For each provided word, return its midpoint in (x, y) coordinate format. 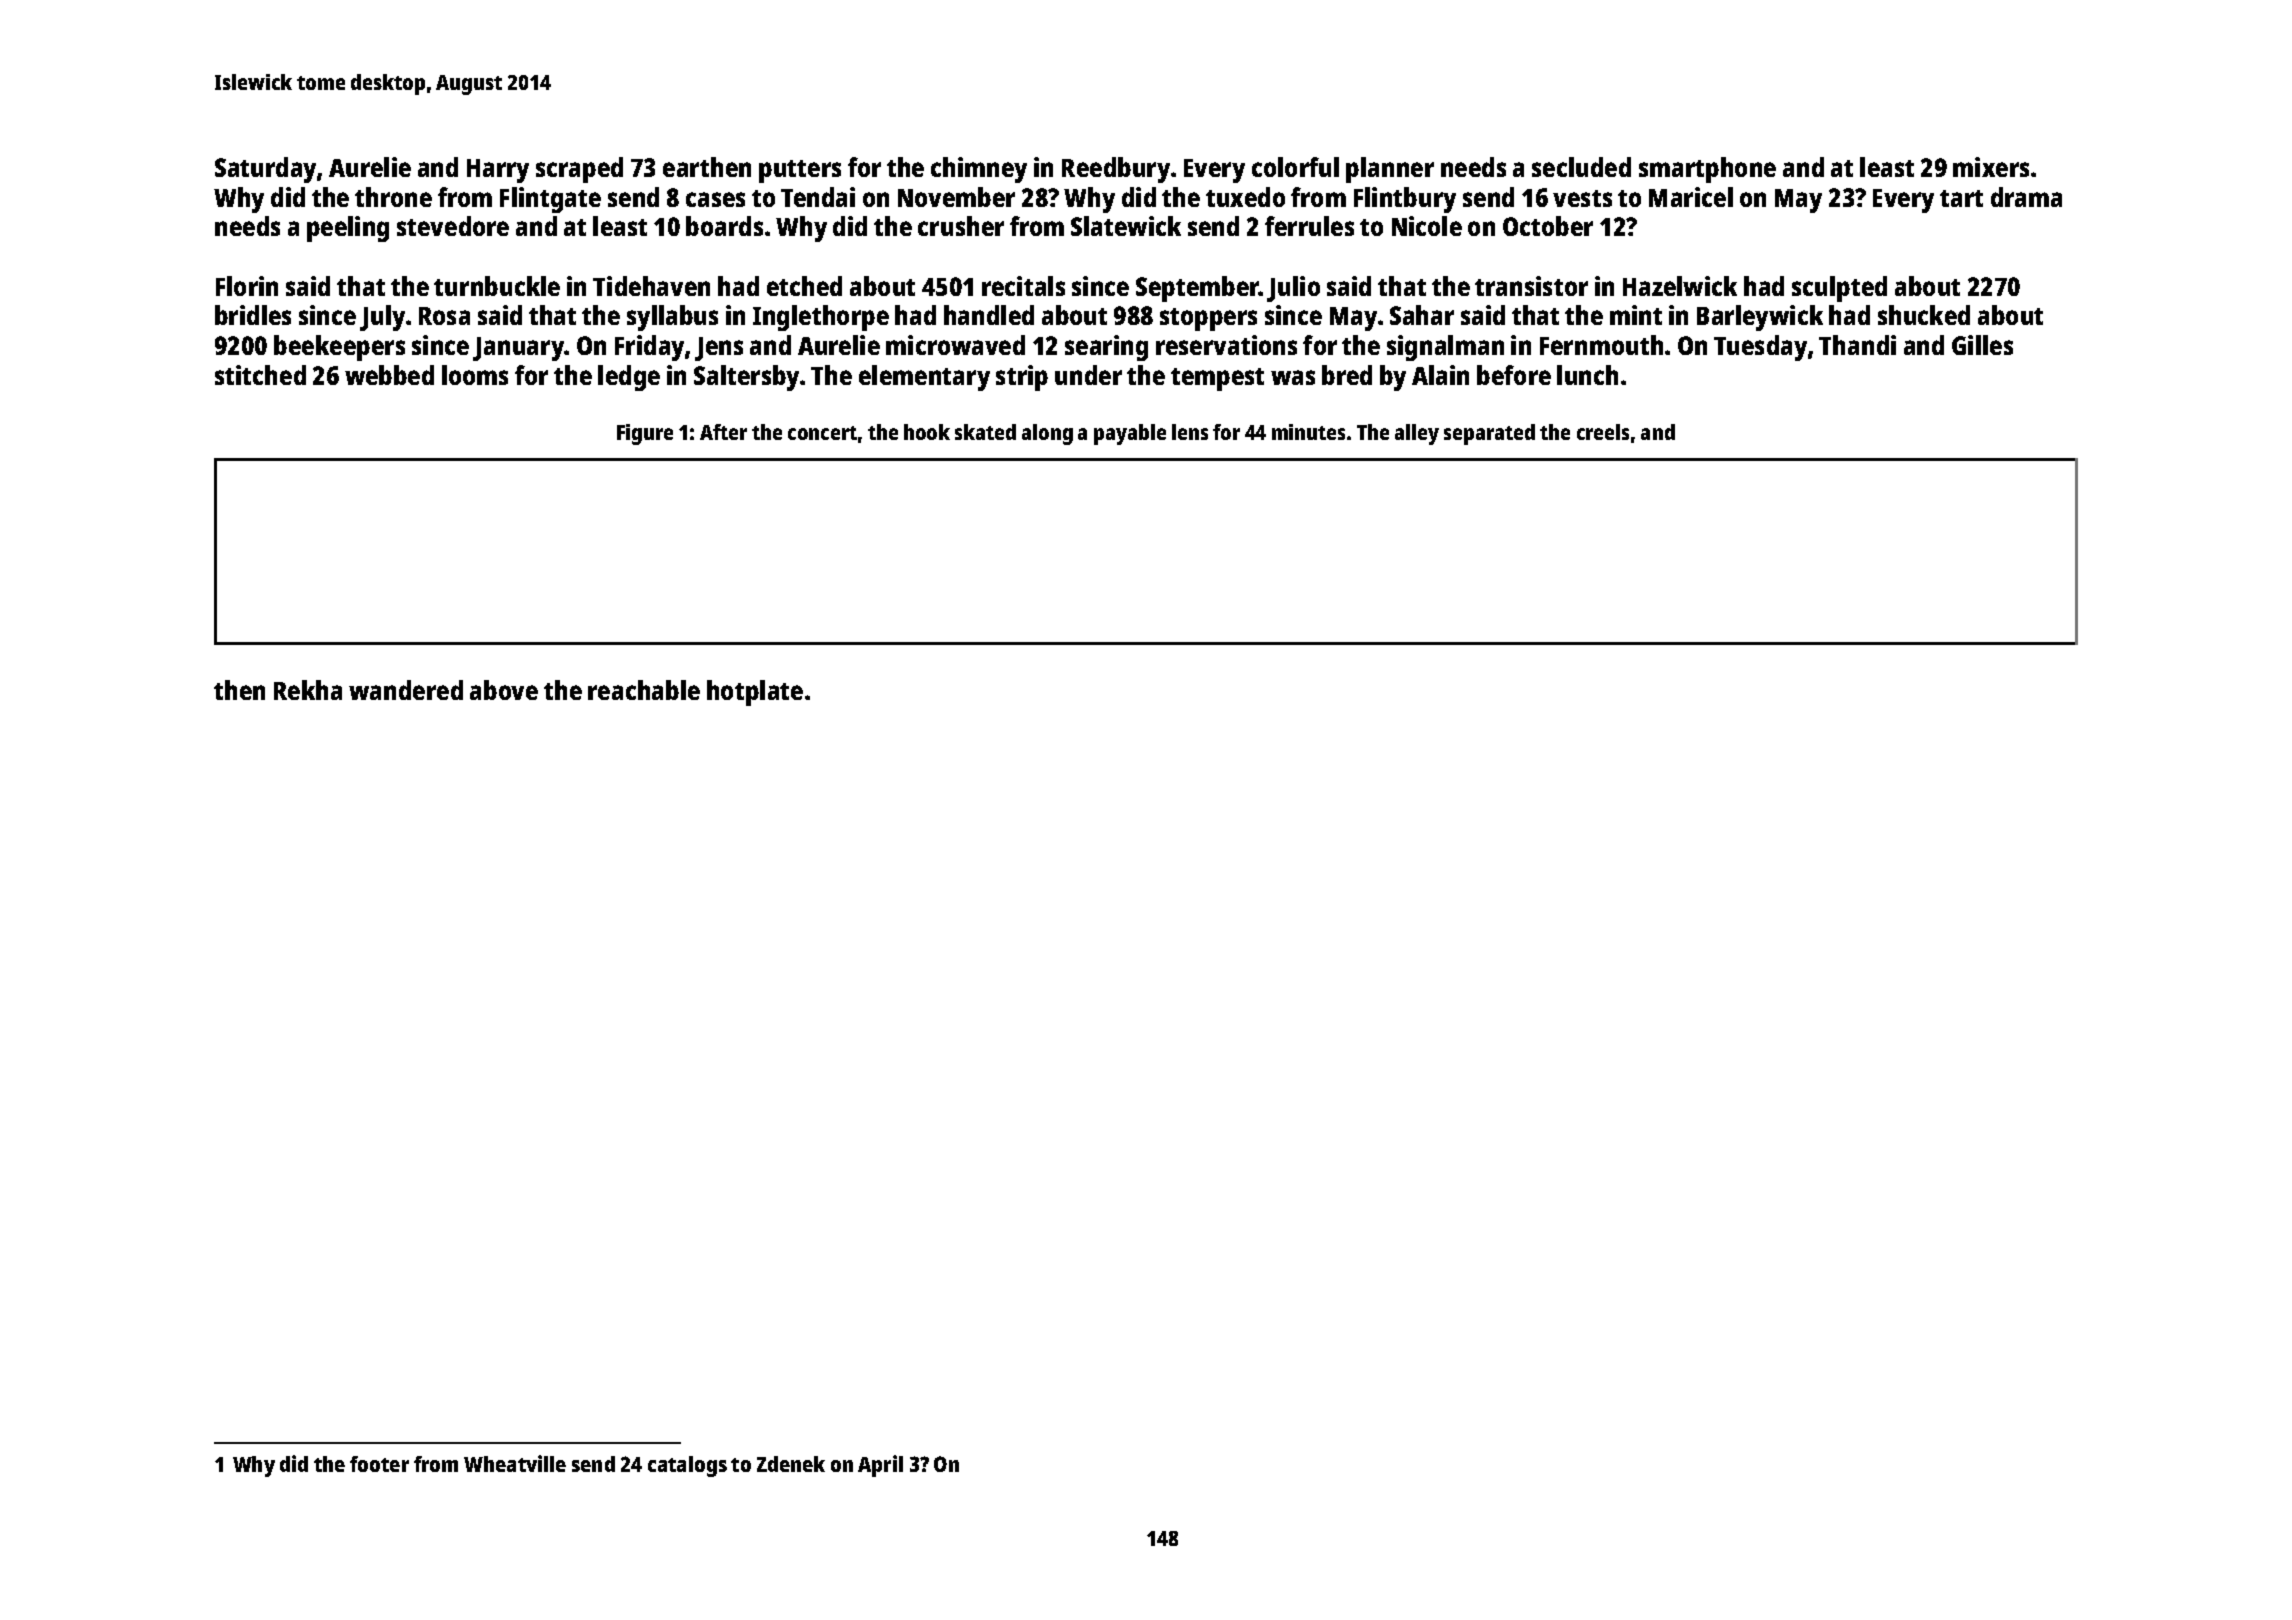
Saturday (266, 170)
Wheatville (515, 1463)
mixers (1991, 167)
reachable (644, 690)
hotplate (755, 693)
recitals (1023, 286)
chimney (979, 170)
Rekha (308, 690)
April (880, 1466)
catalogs (687, 1466)
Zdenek (791, 1464)
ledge (629, 378)
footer (379, 1464)
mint (1636, 315)
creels (1603, 432)
